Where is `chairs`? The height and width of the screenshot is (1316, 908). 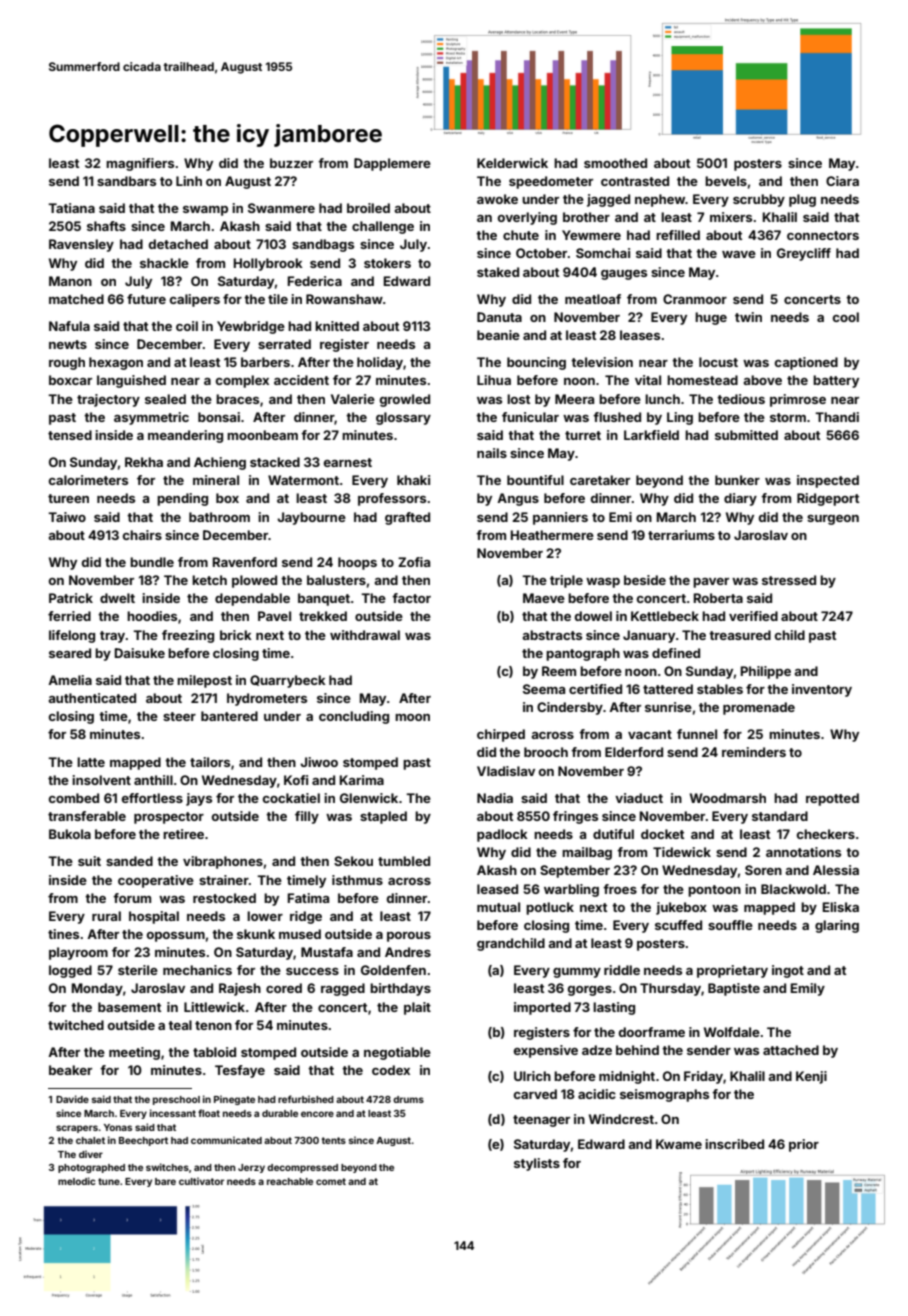
chairs is located at coordinates (142, 535).
